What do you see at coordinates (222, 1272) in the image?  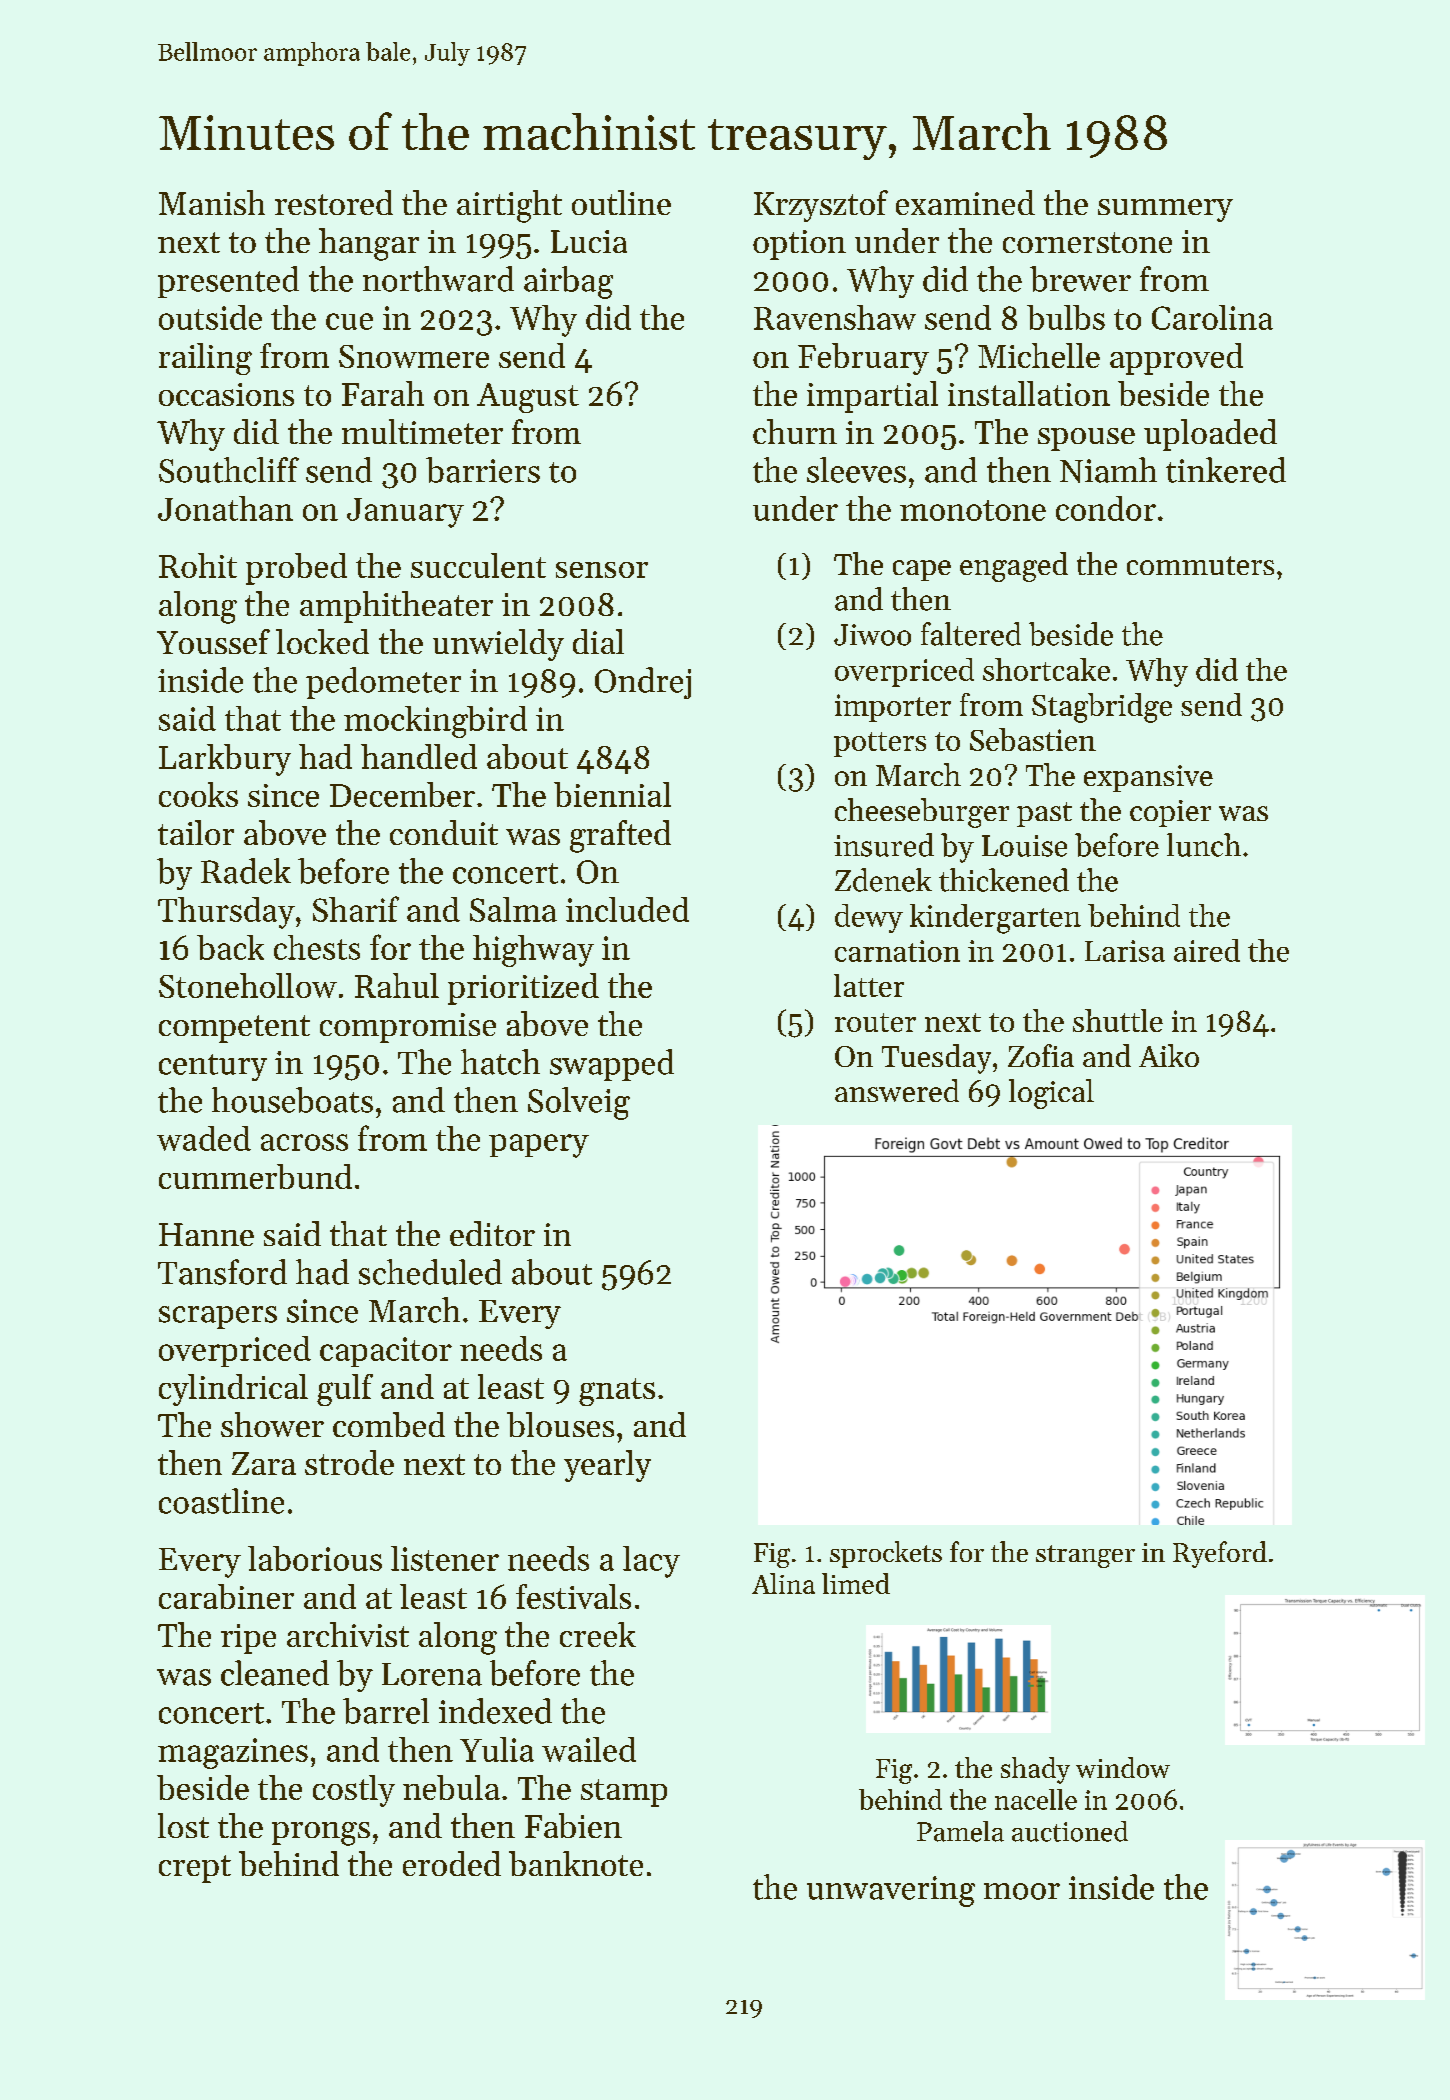 I see `Tansford` at bounding box center [222, 1272].
